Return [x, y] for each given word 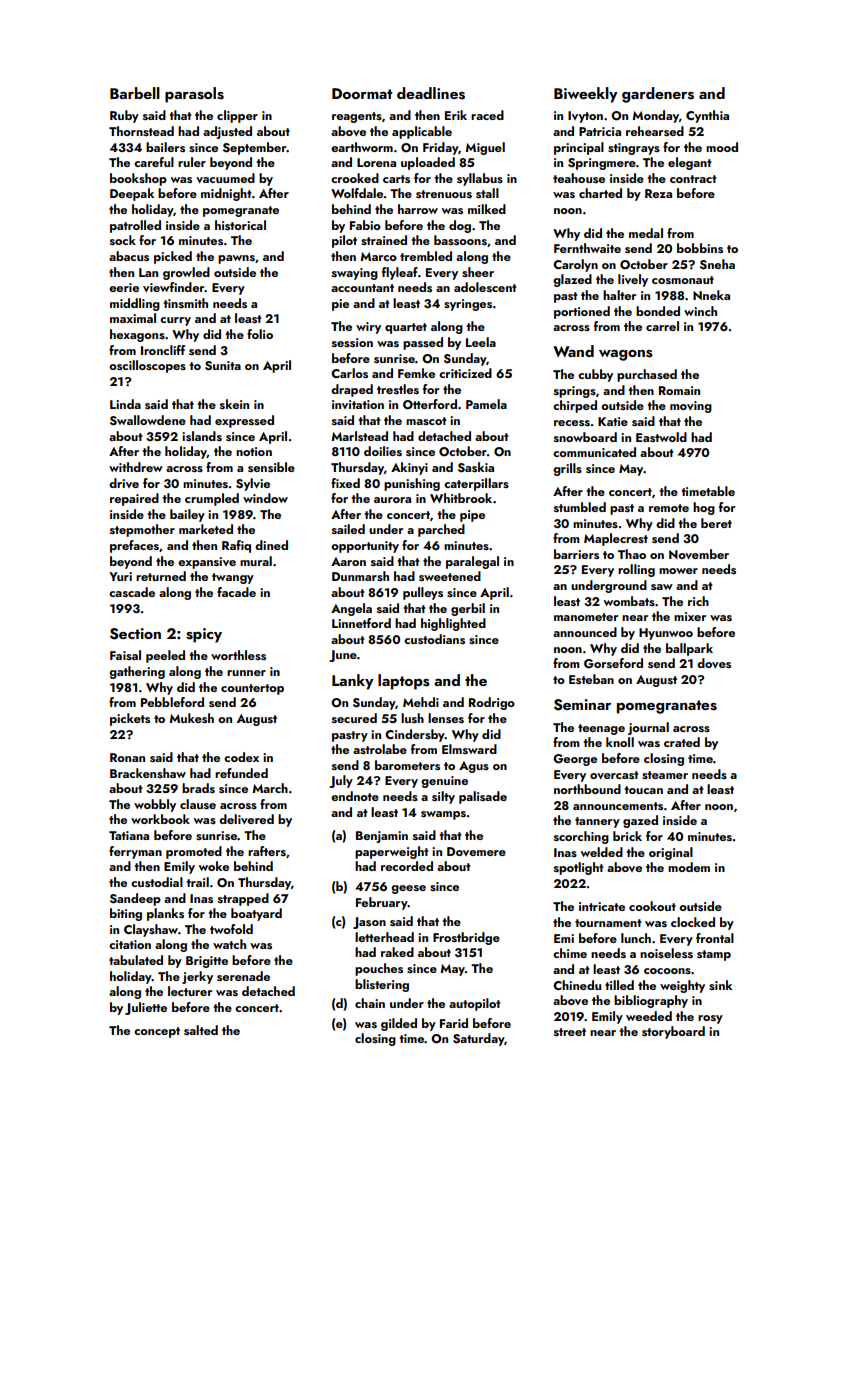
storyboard [673, 1032]
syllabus [480, 179]
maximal [133, 318]
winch [700, 311]
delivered [246, 819]
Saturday [478, 1039]
